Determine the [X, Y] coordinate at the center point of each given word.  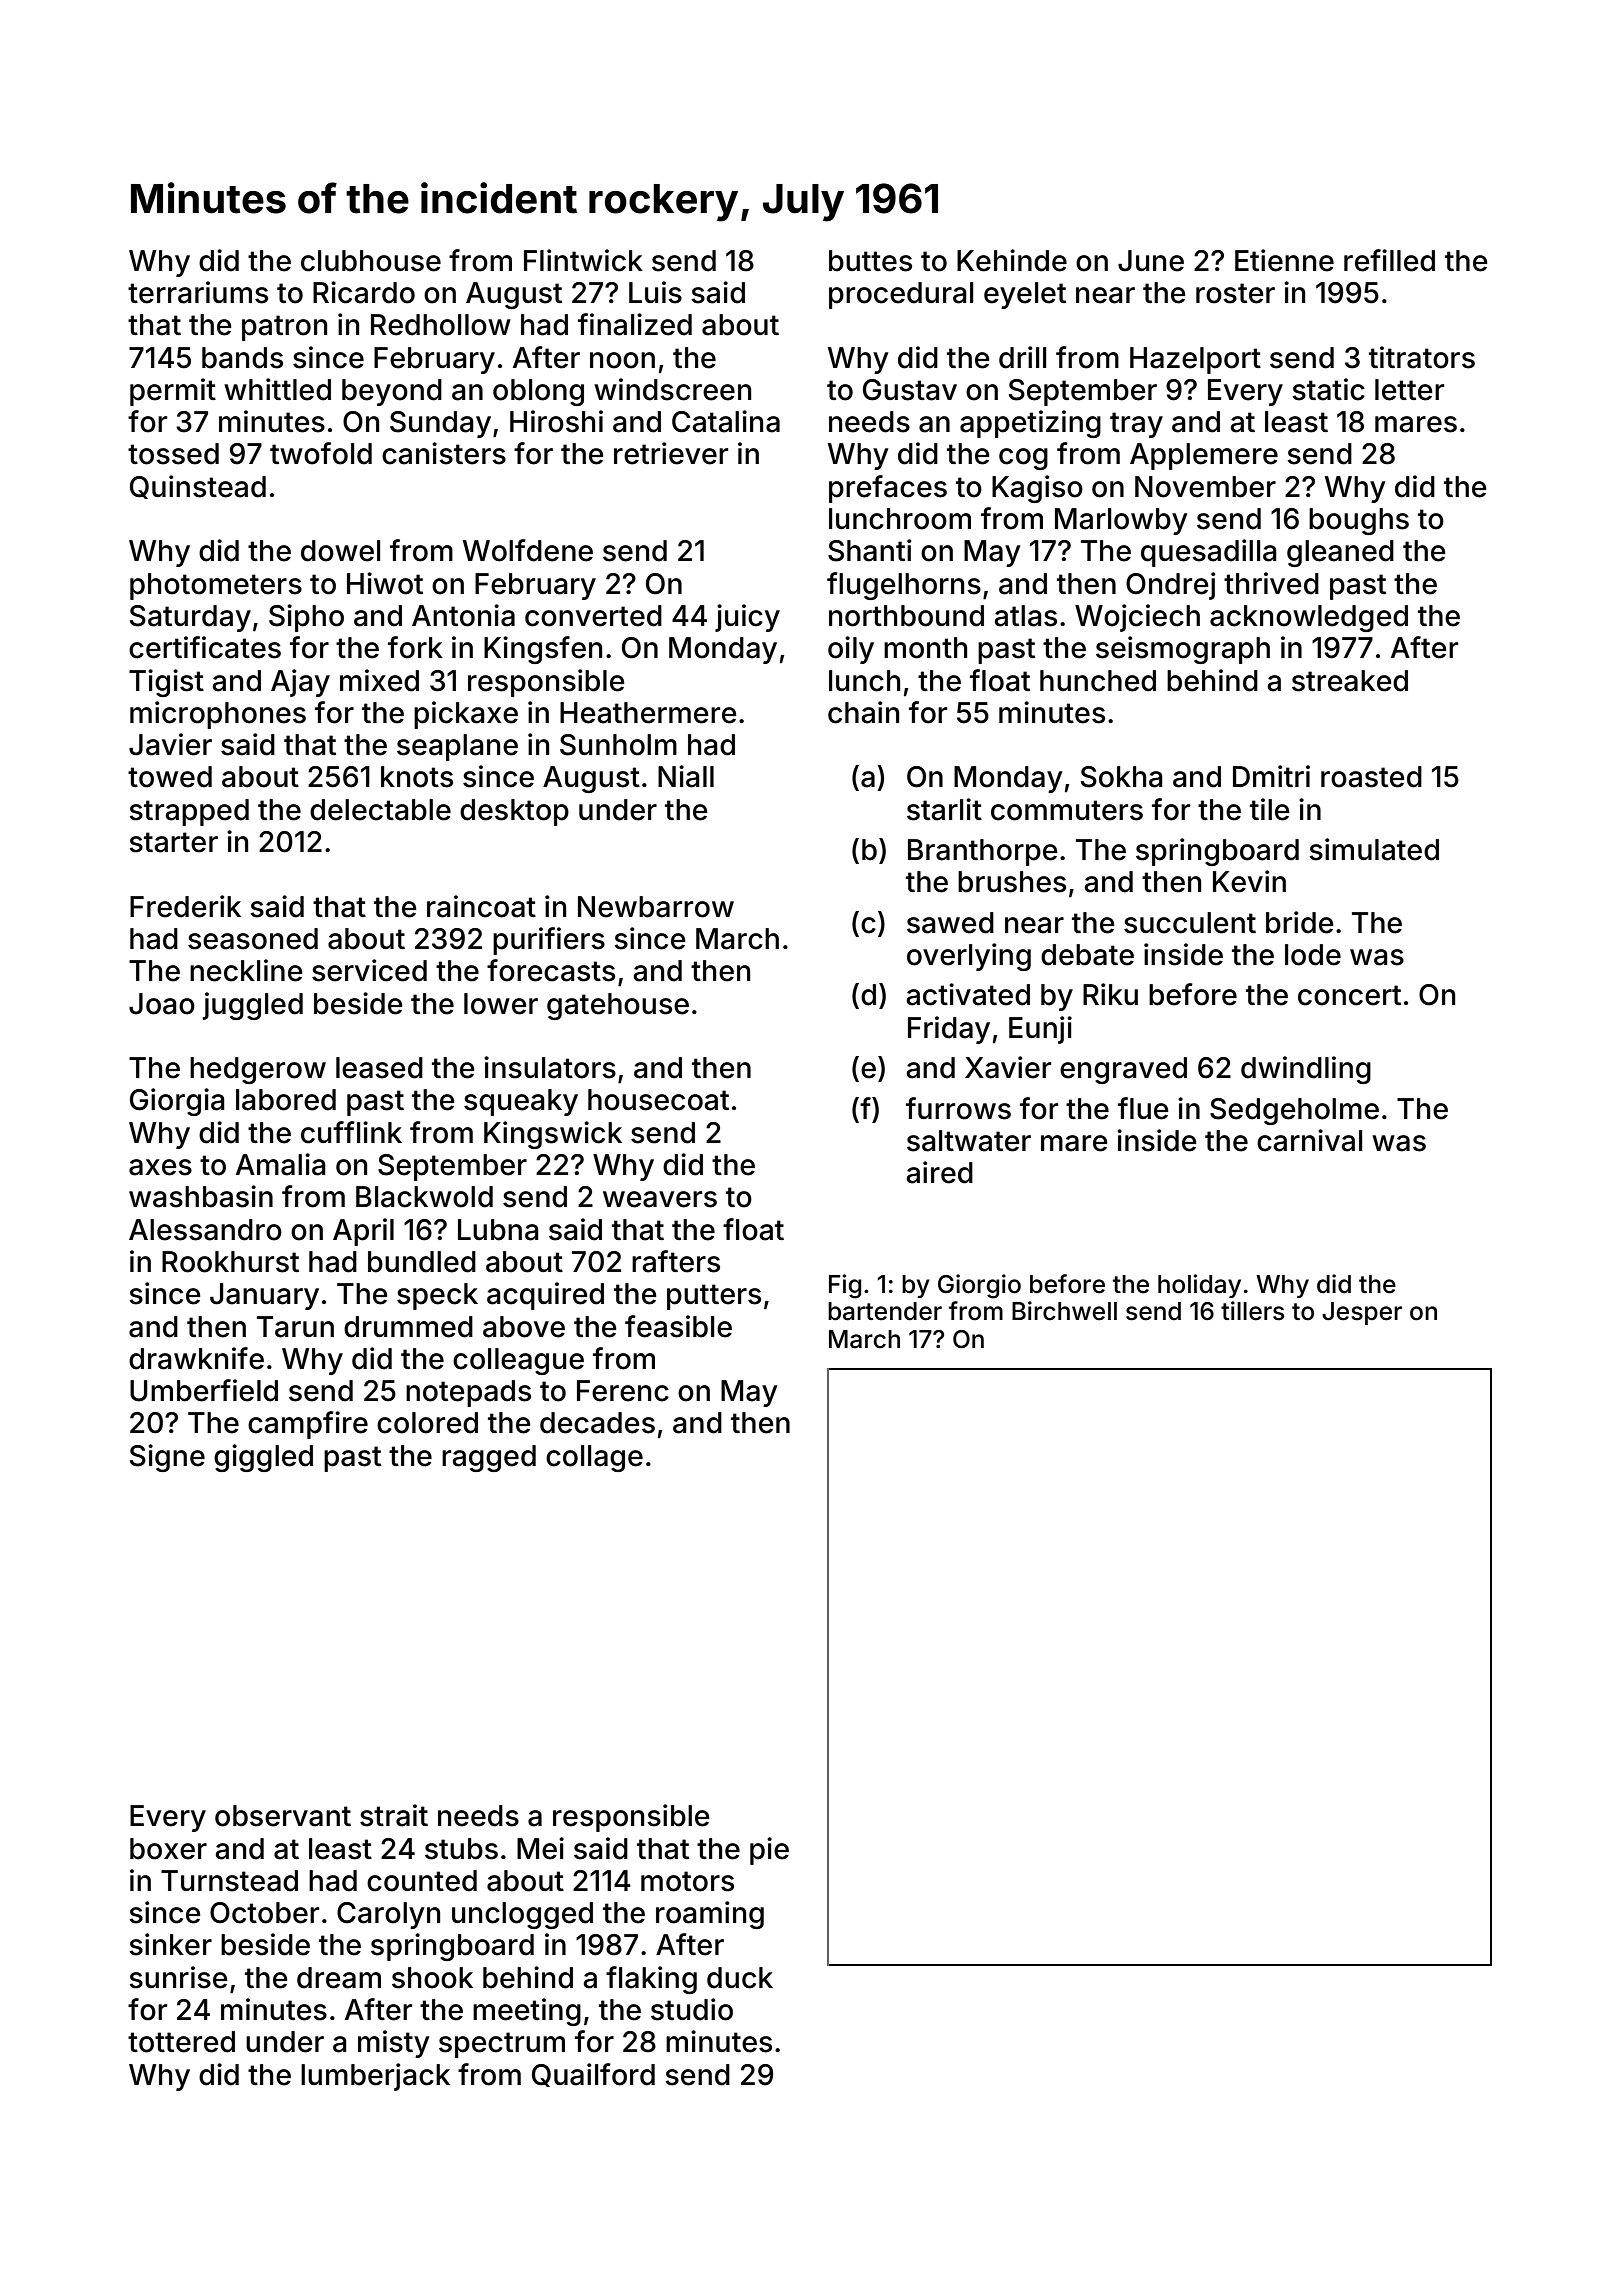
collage [594, 1458]
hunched [1098, 681]
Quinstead [198, 487]
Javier [170, 744]
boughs [1359, 521]
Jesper [1362, 1313]
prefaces [888, 489]
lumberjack [375, 2077]
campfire [308, 1425]
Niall [686, 776]
